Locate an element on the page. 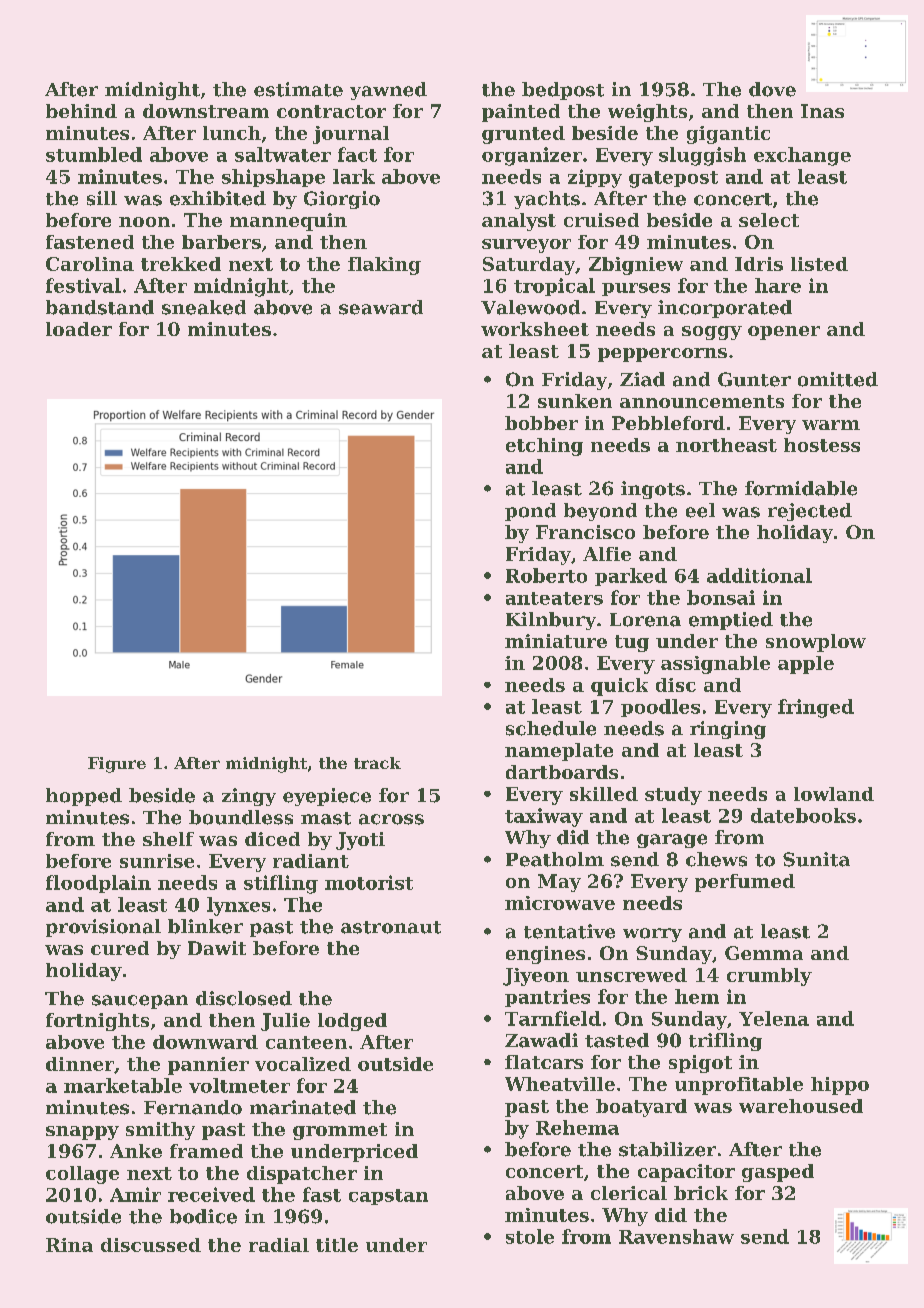 The image size is (924, 1308). bedpost is located at coordinates (563, 91).
